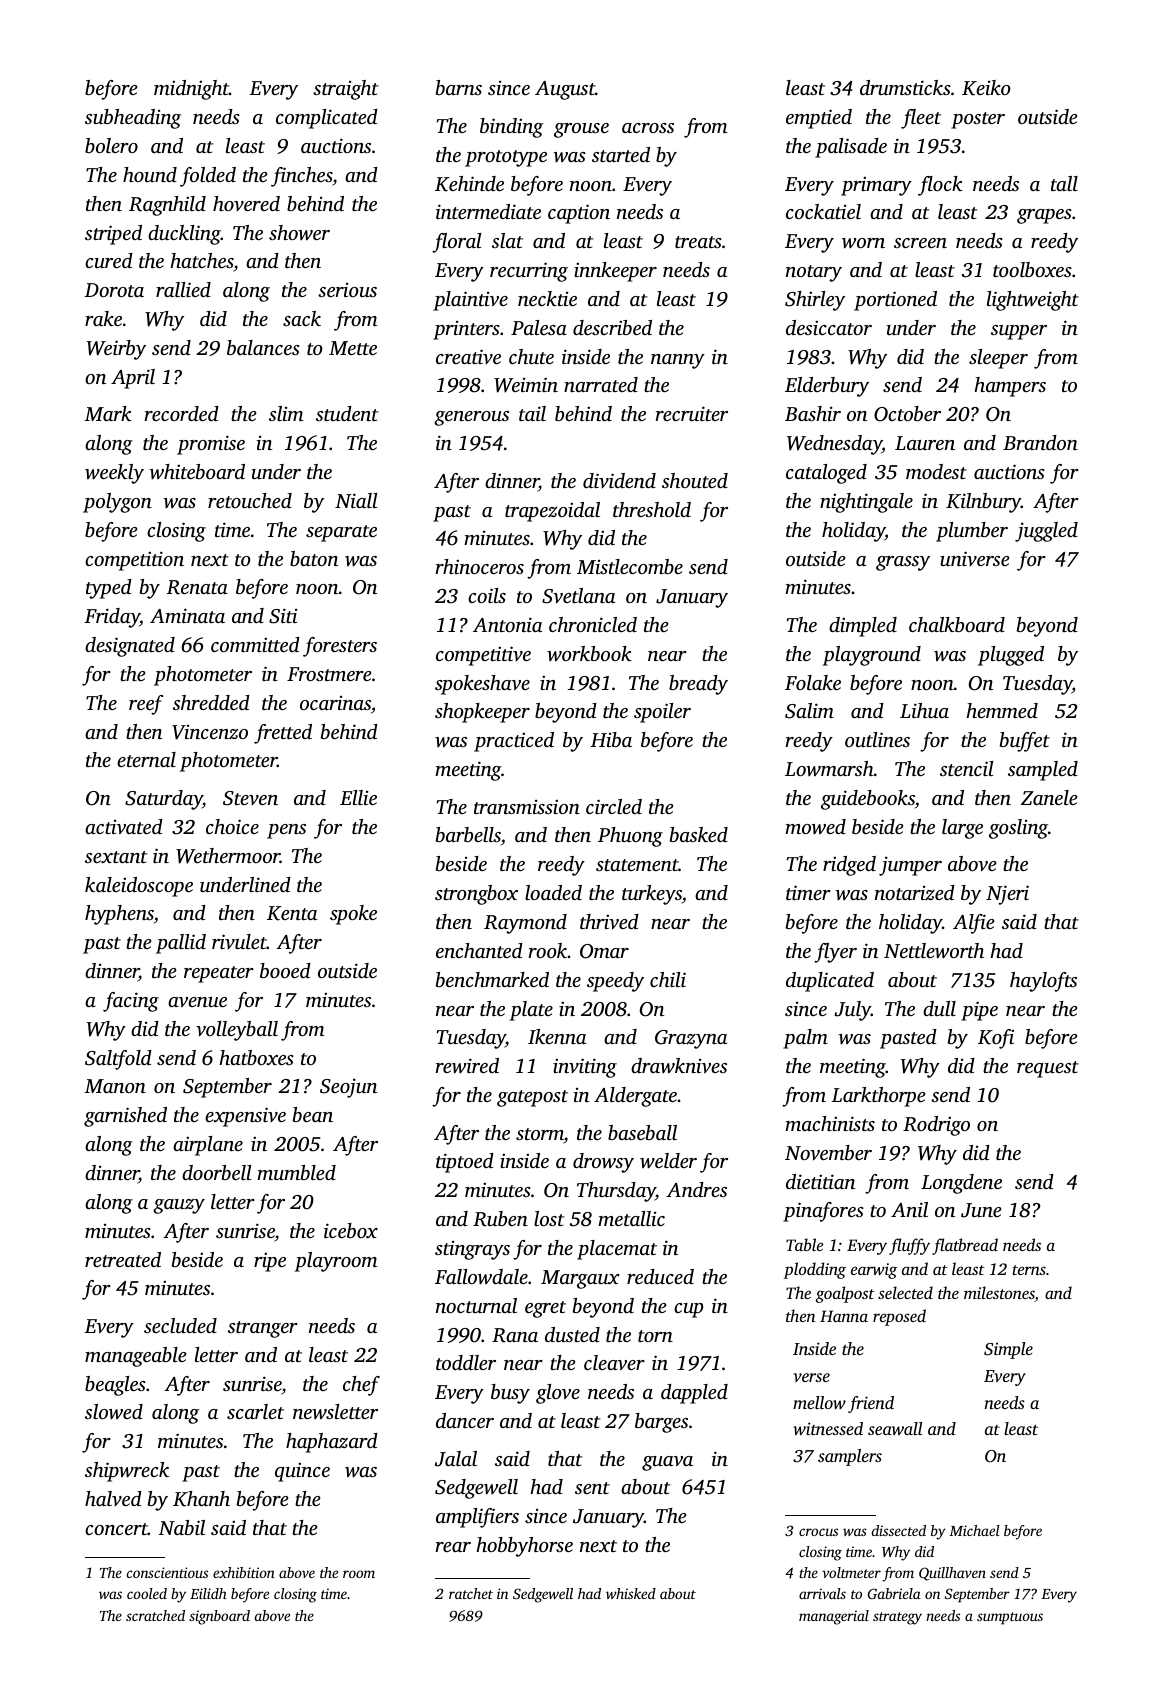 The image size is (1163, 1684). Describe the element at coordinates (471, 418) in the screenshot. I see `generous` at that location.
